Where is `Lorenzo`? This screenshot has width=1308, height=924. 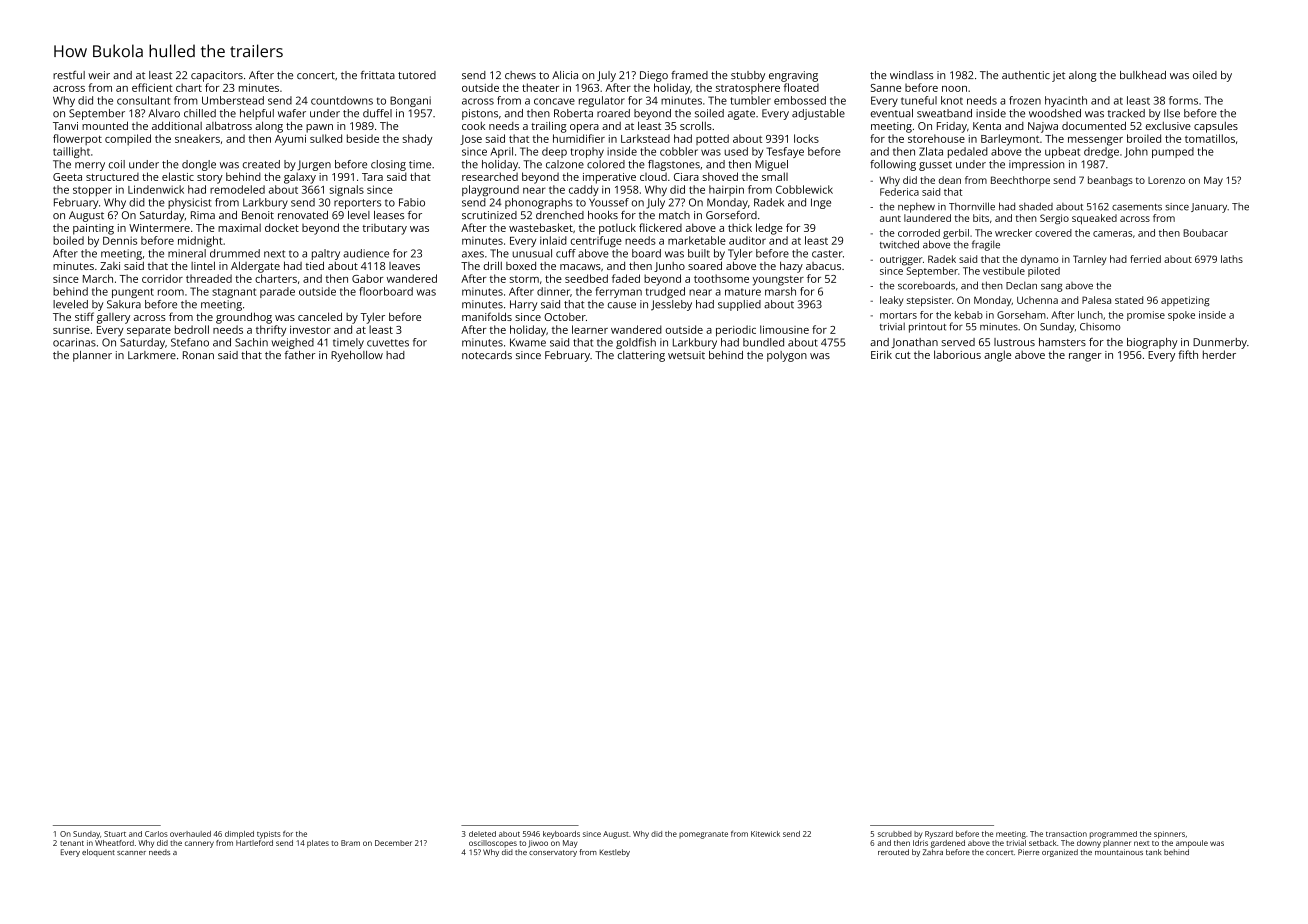
Lorenzo is located at coordinates (1166, 180).
